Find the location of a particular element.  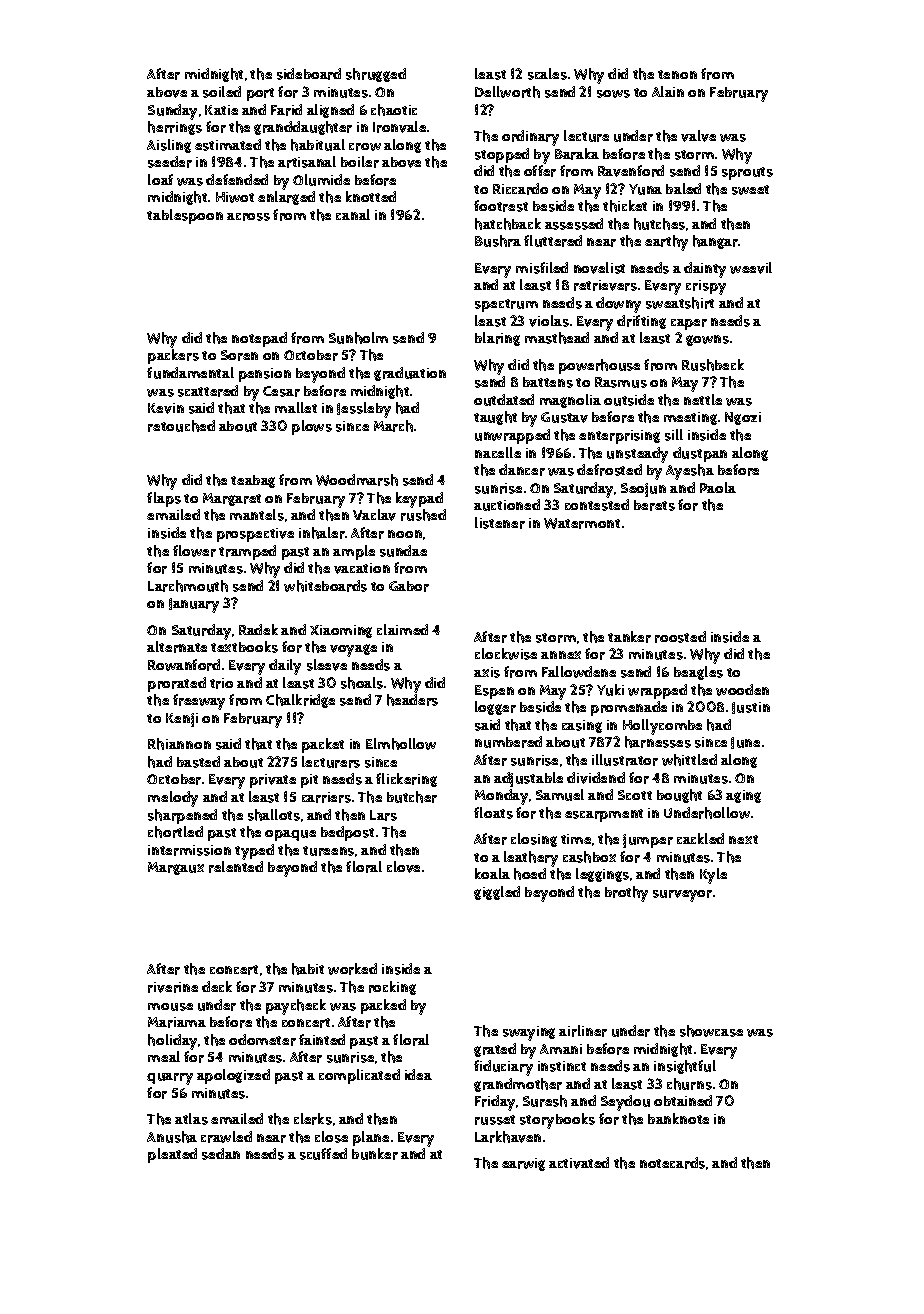

pleated is located at coordinates (172, 1155).
